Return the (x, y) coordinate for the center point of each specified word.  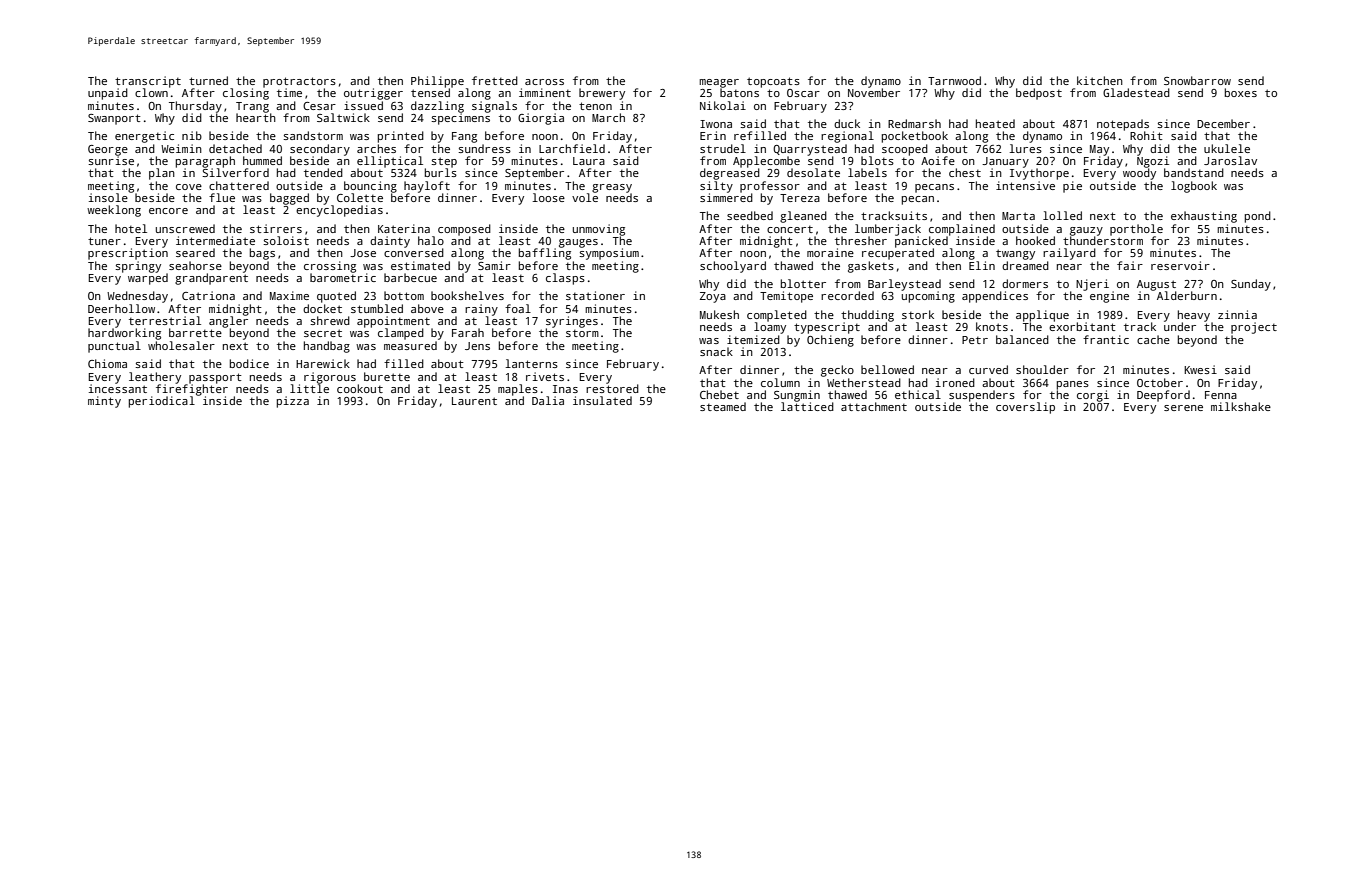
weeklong (114, 211)
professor (770, 187)
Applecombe (766, 162)
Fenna (1221, 395)
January (1005, 162)
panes (1073, 385)
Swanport (114, 119)
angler (228, 322)
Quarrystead (810, 150)
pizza (293, 402)
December (1223, 123)
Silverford (235, 172)
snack (716, 351)
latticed (807, 406)
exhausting (1204, 217)
